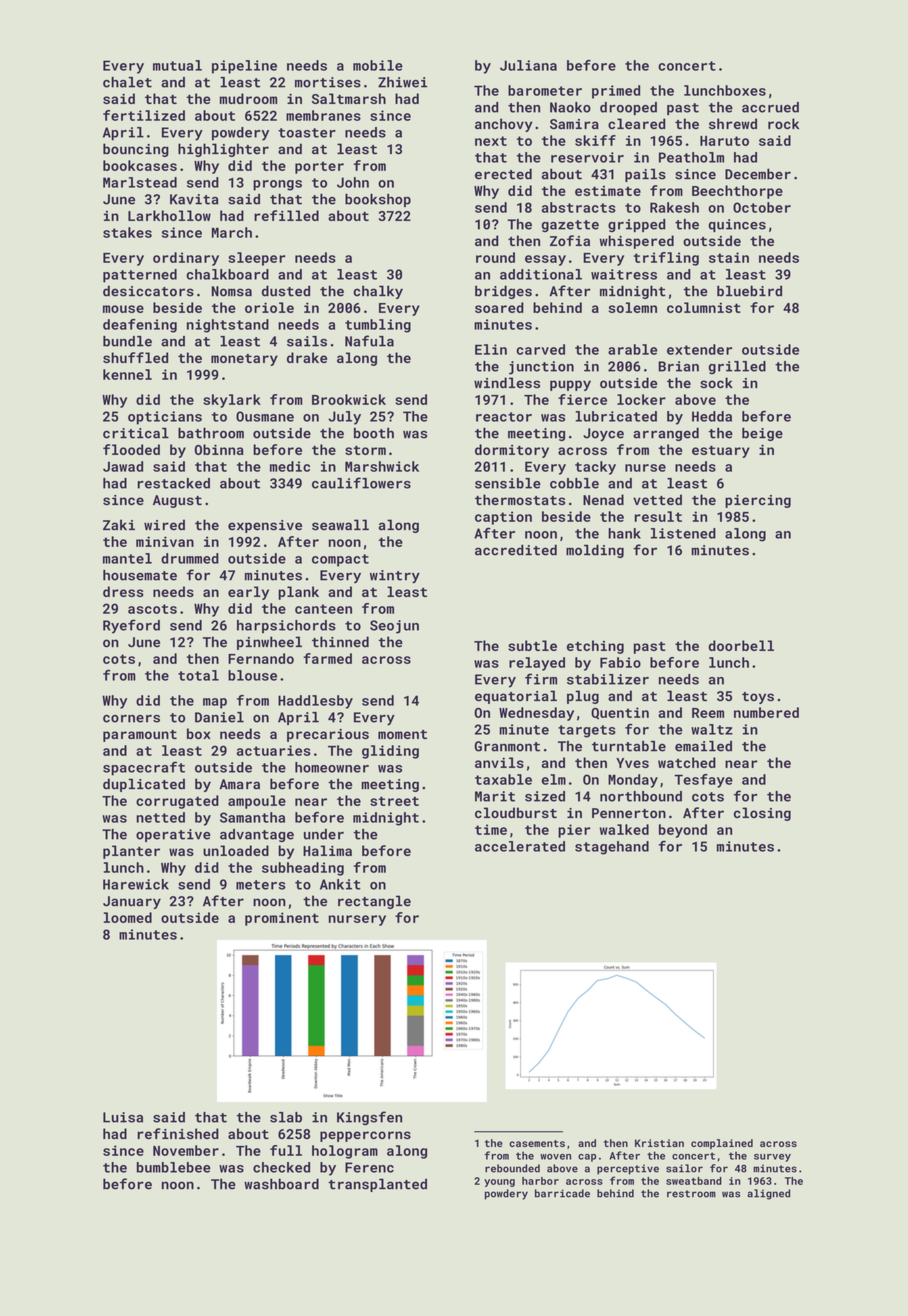 The height and width of the document is (1316, 908). I want to click on Beechthorpe, so click(737, 192).
